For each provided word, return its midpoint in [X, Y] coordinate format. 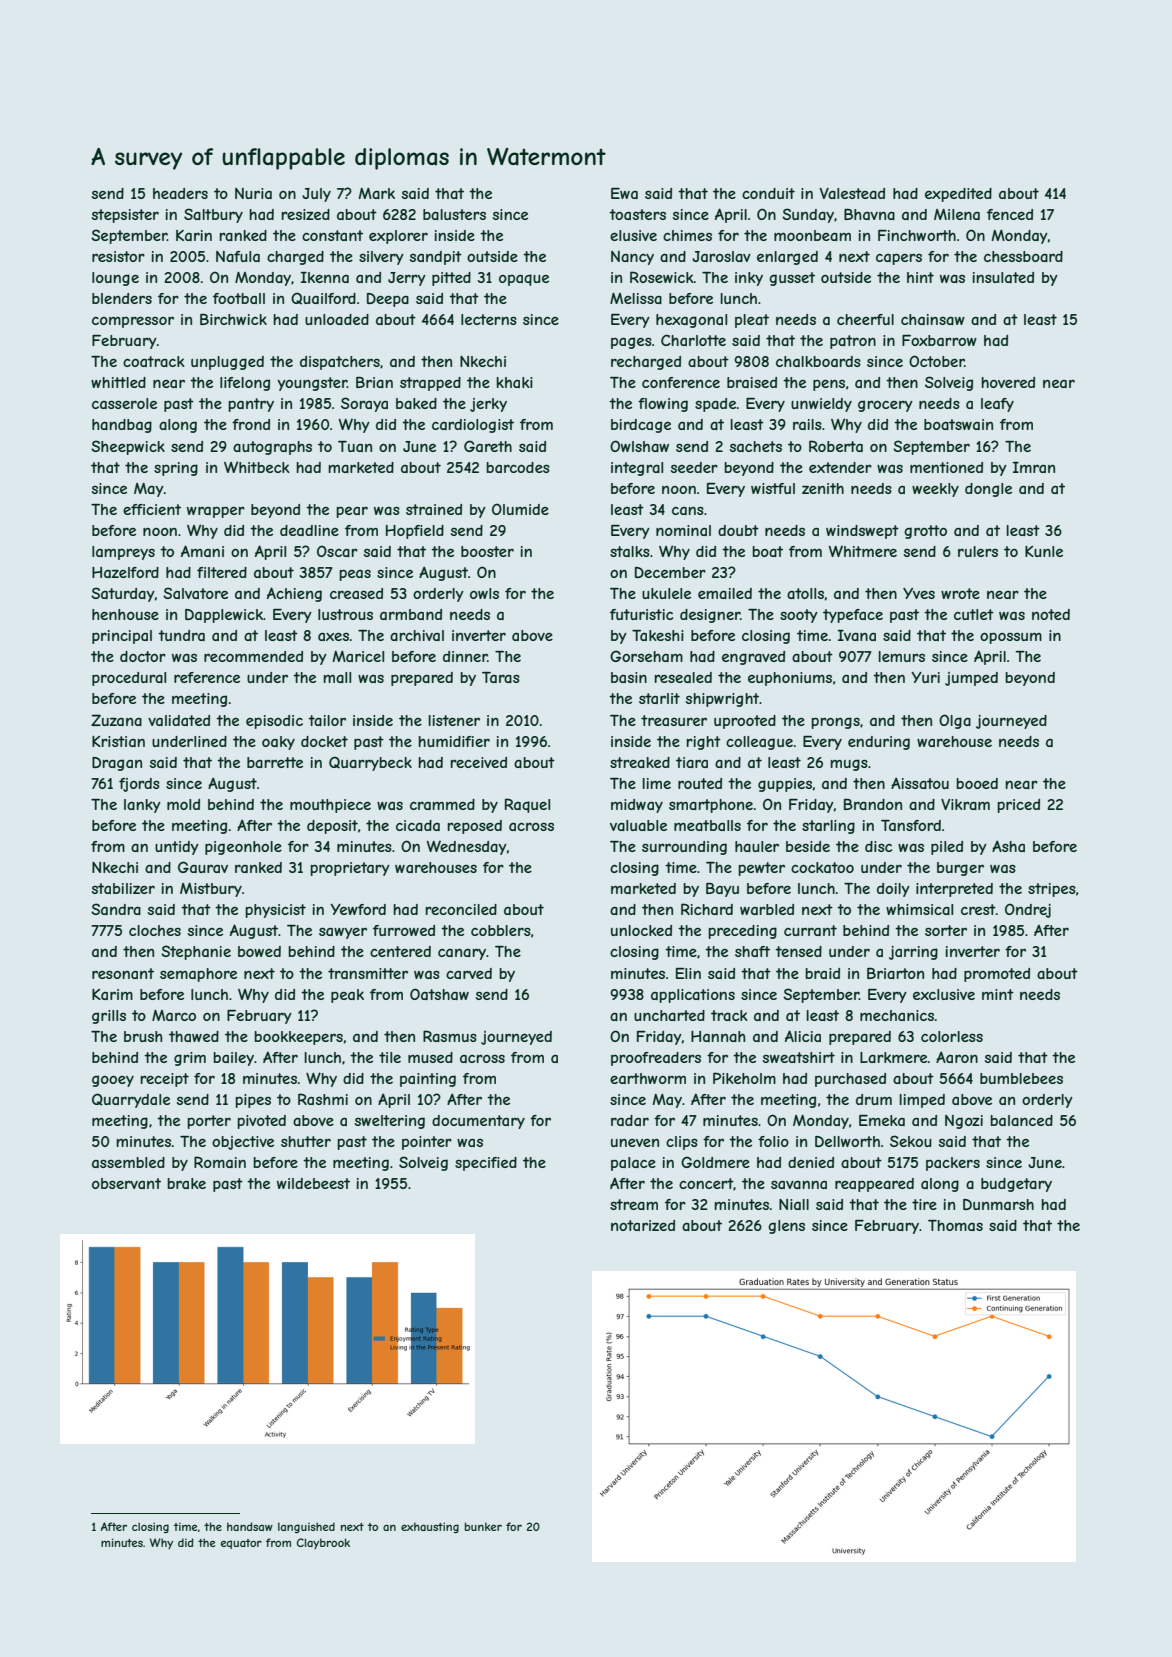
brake [186, 1183]
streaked [640, 762]
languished [306, 1527]
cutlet [974, 614]
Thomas [955, 1225]
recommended [253, 656]
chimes [687, 235]
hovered [1008, 382]
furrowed [404, 930]
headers [180, 193]
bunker [483, 1526]
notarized [643, 1225]
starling [828, 827]
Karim [112, 994]
